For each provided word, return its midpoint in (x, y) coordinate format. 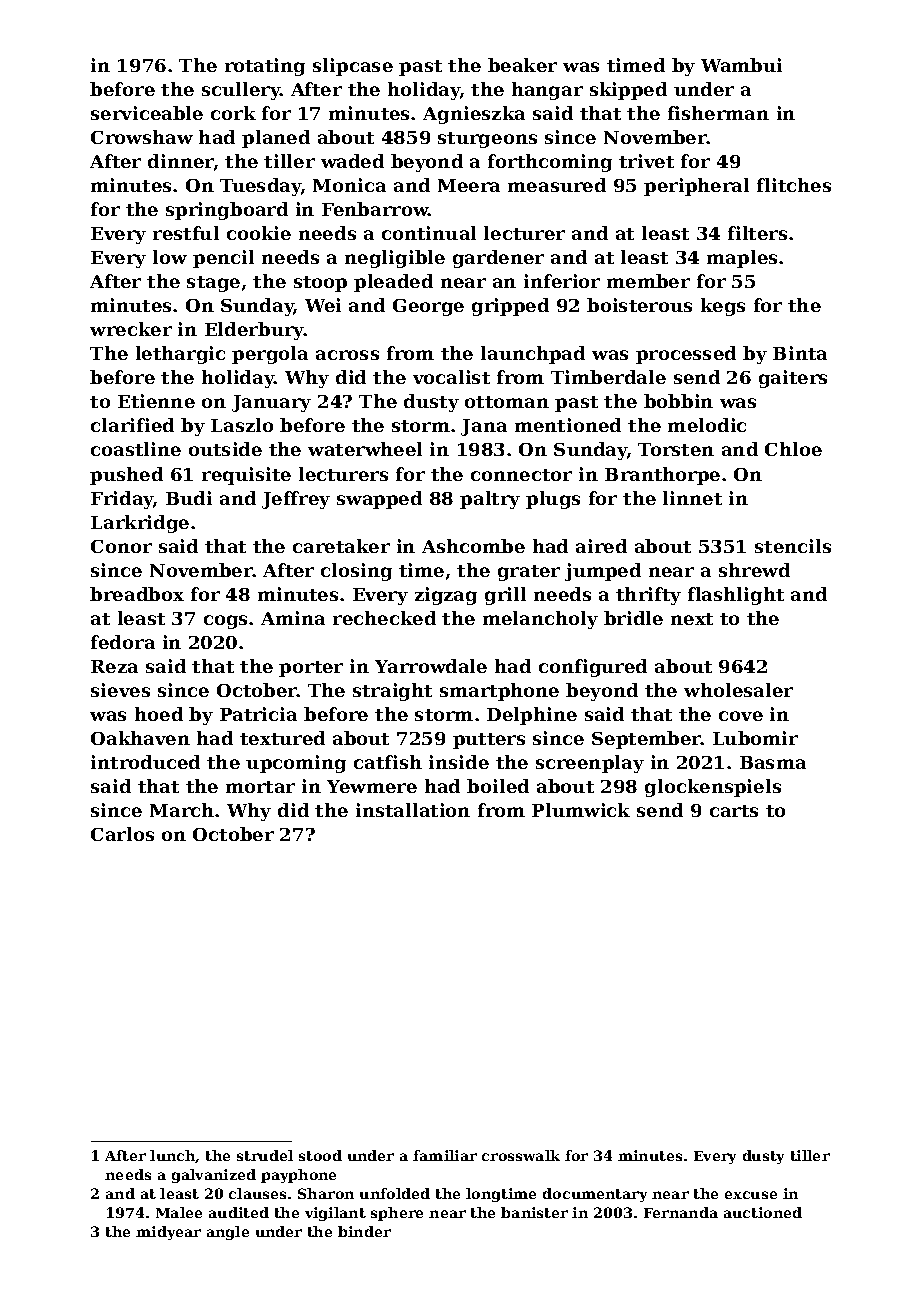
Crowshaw (142, 137)
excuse (751, 1195)
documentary (595, 1195)
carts (734, 811)
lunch (173, 1156)
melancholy (540, 620)
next (692, 619)
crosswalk (521, 1155)
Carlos (122, 834)
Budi (189, 498)
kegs (723, 307)
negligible (395, 259)
